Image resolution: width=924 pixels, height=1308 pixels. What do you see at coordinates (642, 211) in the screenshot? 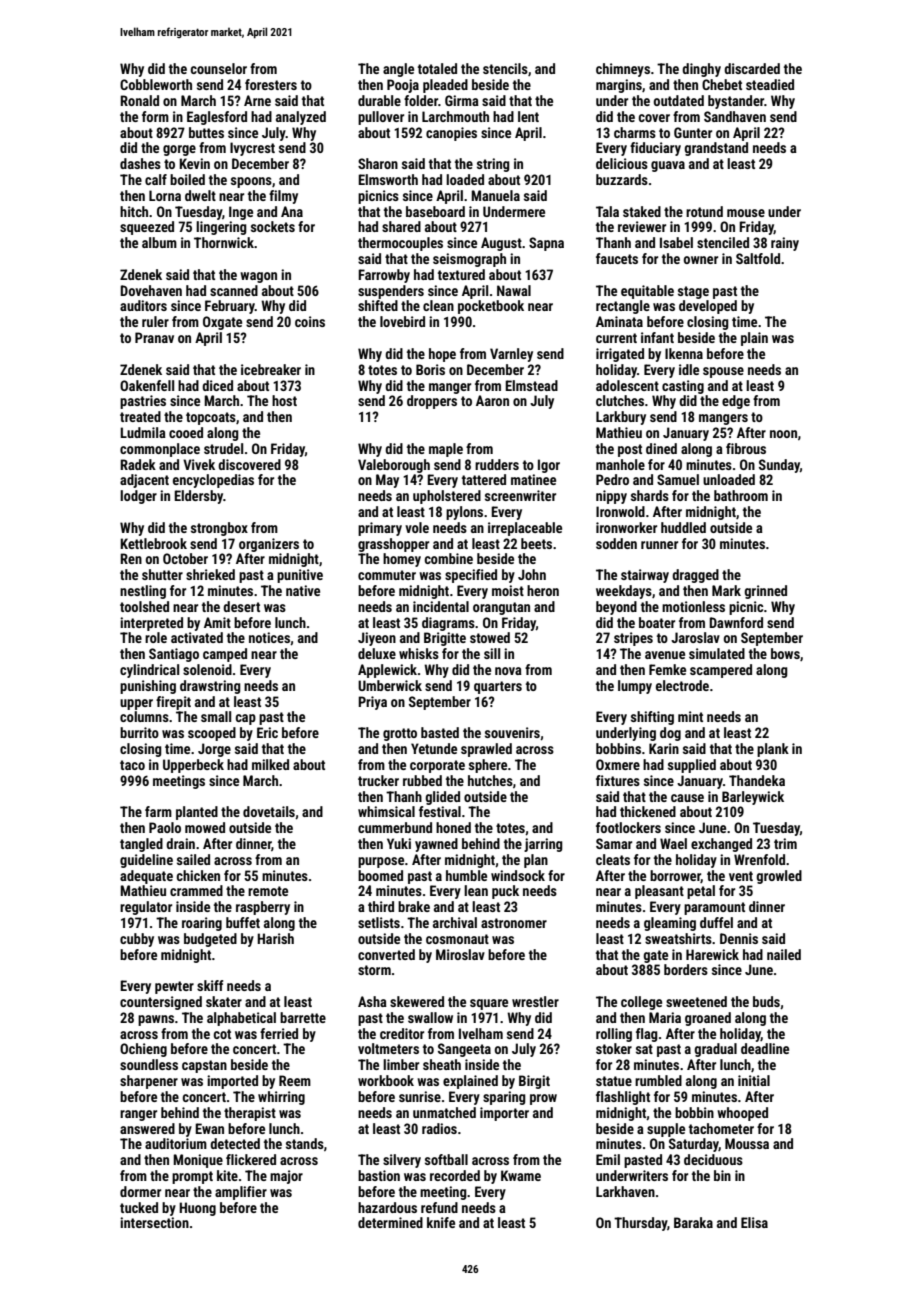
I see `staked` at bounding box center [642, 211].
